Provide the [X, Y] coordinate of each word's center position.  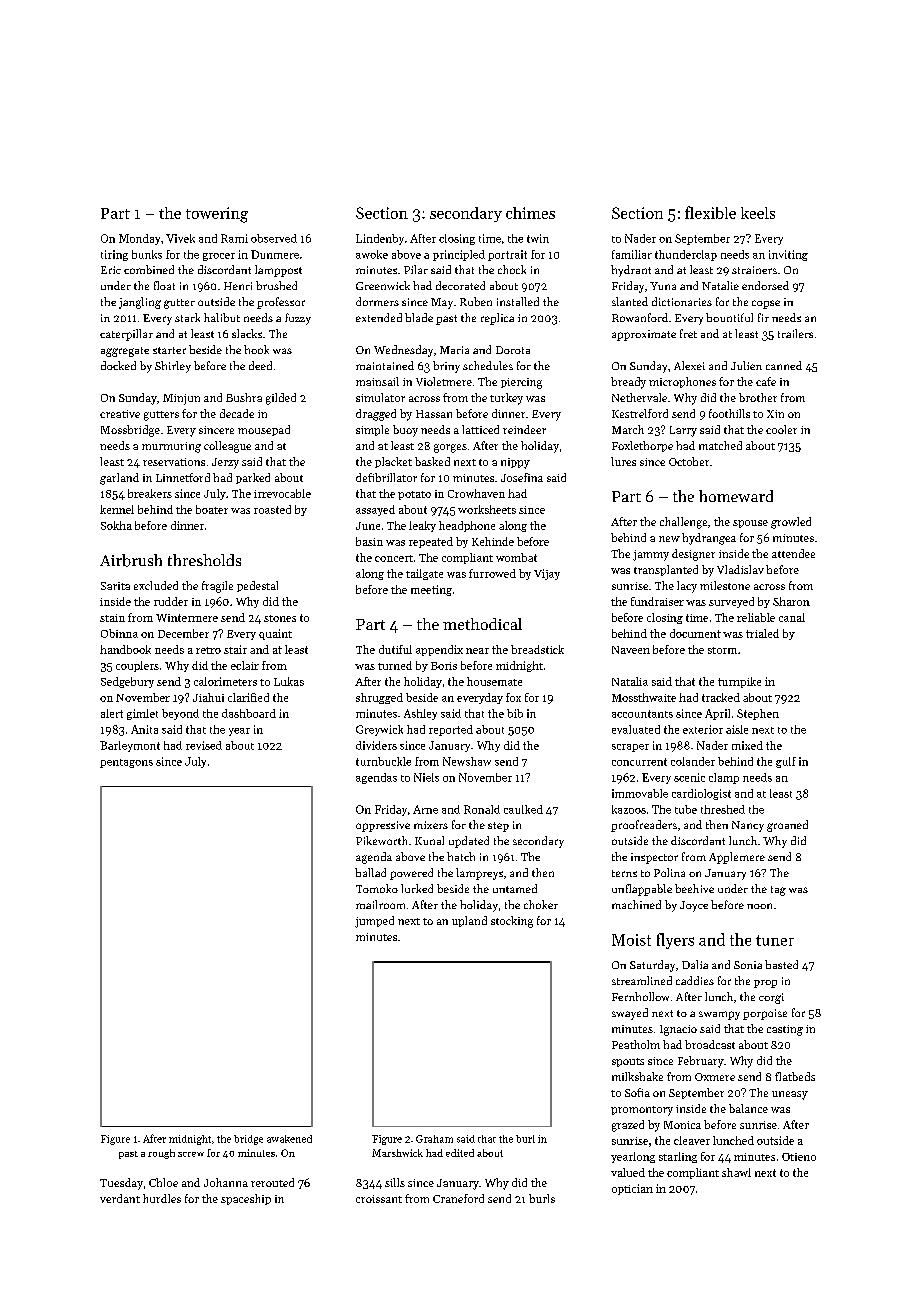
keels [758, 213]
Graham [434, 1139]
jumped [374, 922]
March [628, 429]
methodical [482, 624]
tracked [721, 697]
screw [191, 1154]
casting [785, 1030]
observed [274, 238]
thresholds [204, 560]
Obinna [119, 633]
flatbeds [795, 1076]
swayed [630, 1014]
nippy [515, 463]
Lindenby [380, 239]
